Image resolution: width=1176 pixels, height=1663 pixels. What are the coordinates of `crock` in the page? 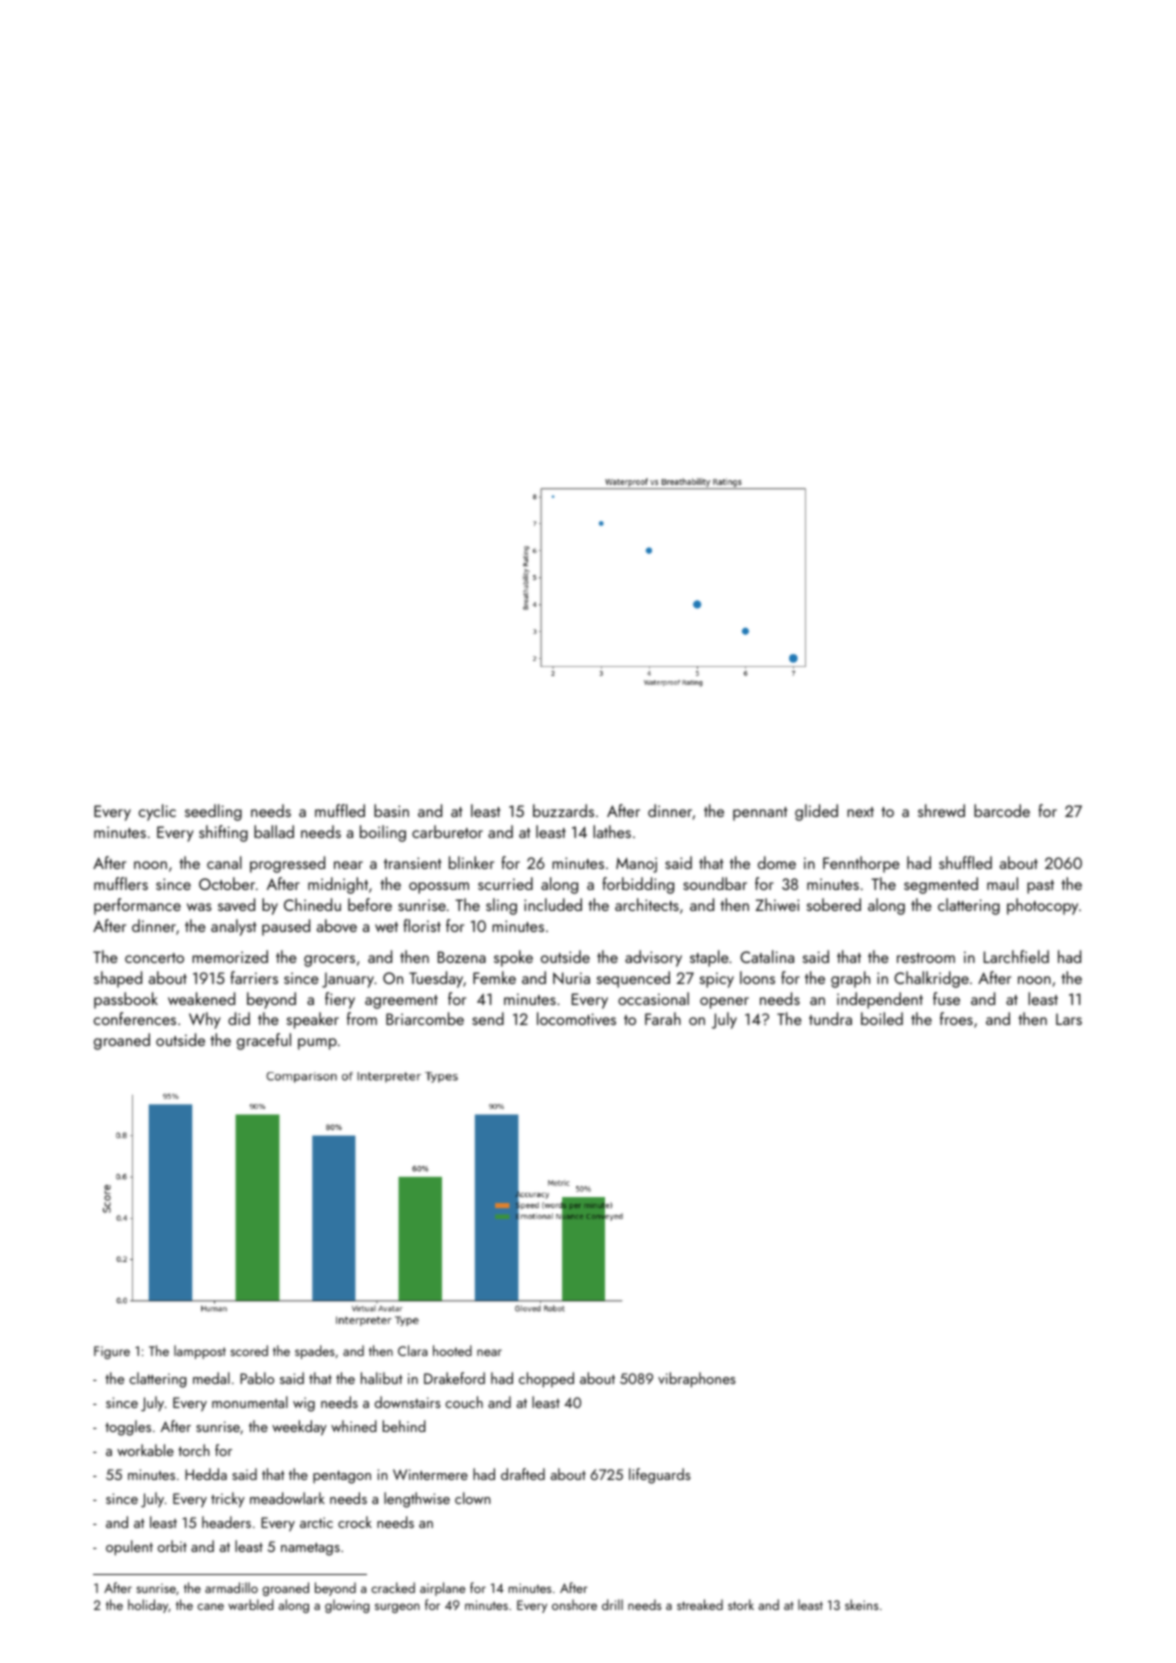 It's located at (355, 1522).
